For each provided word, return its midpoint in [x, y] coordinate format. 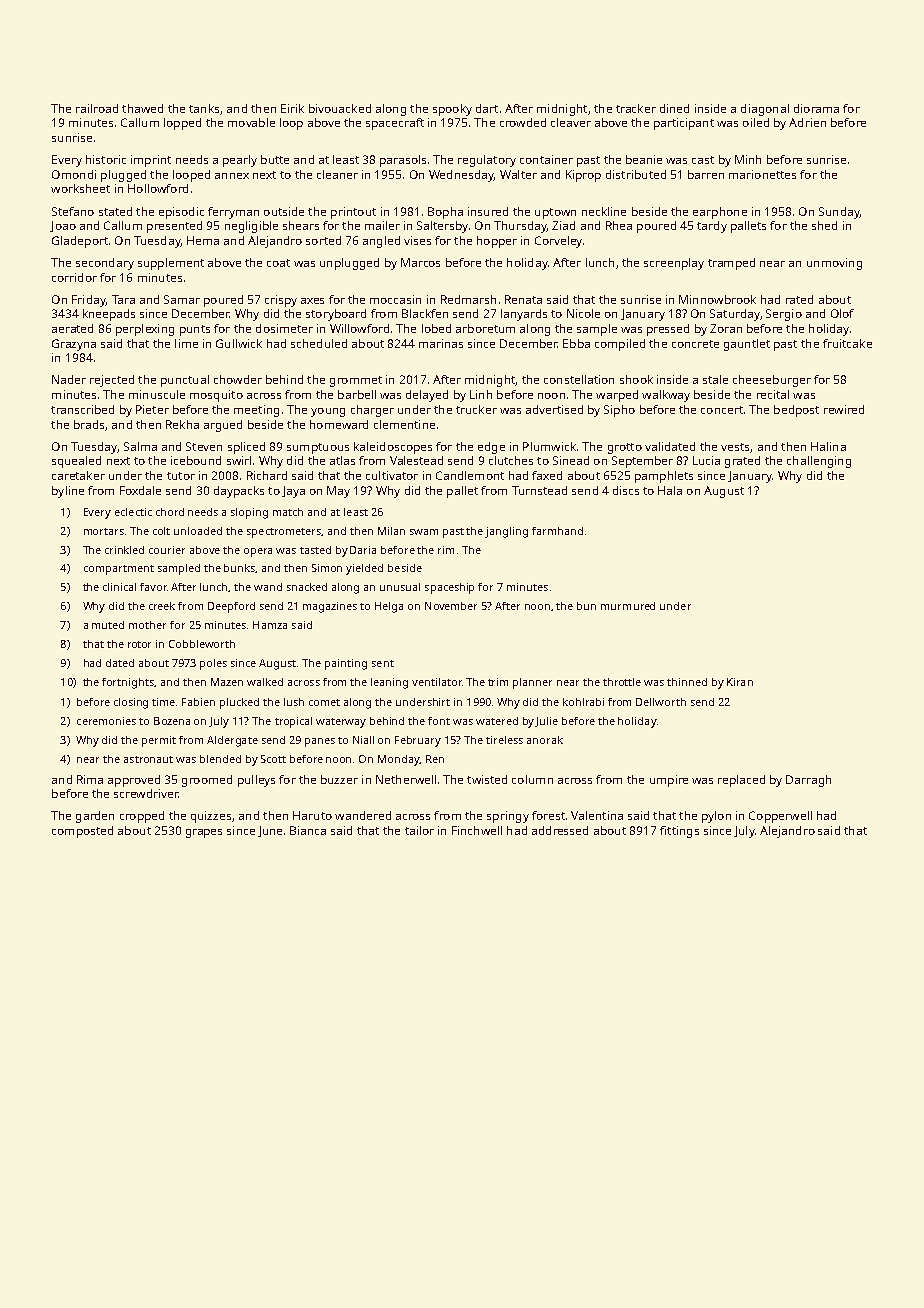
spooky [452, 110]
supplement [171, 264]
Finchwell [477, 830]
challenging [819, 462]
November [451, 606]
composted [82, 832]
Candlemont [470, 475]
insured [488, 211]
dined [674, 108]
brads [89, 424]
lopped [182, 124]
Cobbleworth [202, 644]
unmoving [834, 264]
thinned [687, 682]
